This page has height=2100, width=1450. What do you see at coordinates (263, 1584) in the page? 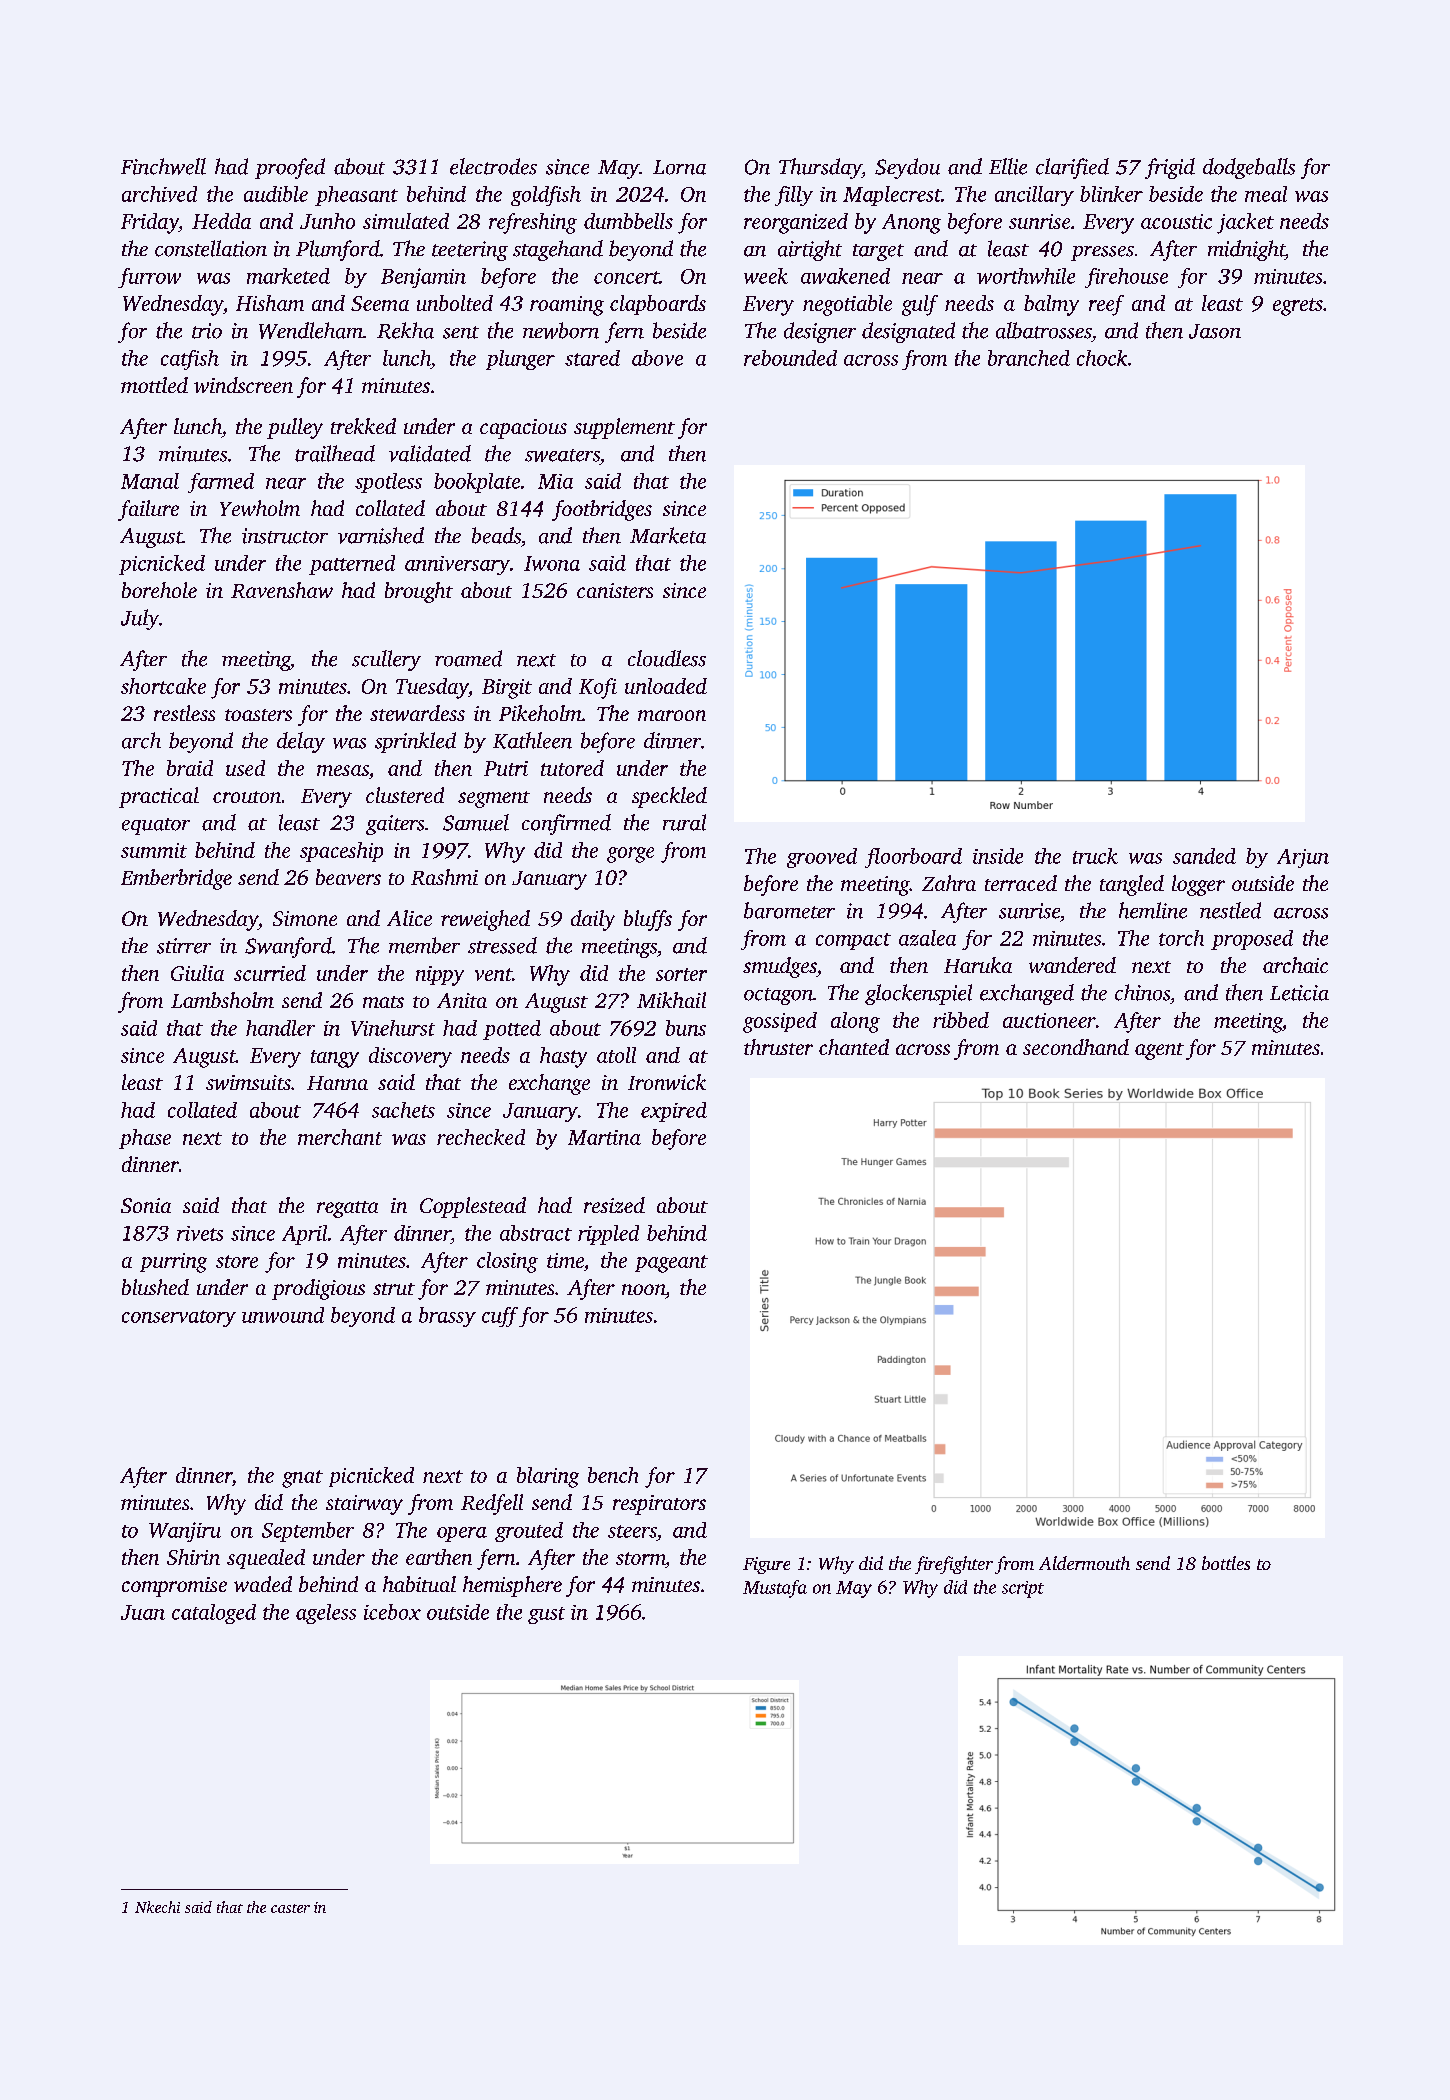
I see `waded` at bounding box center [263, 1584].
